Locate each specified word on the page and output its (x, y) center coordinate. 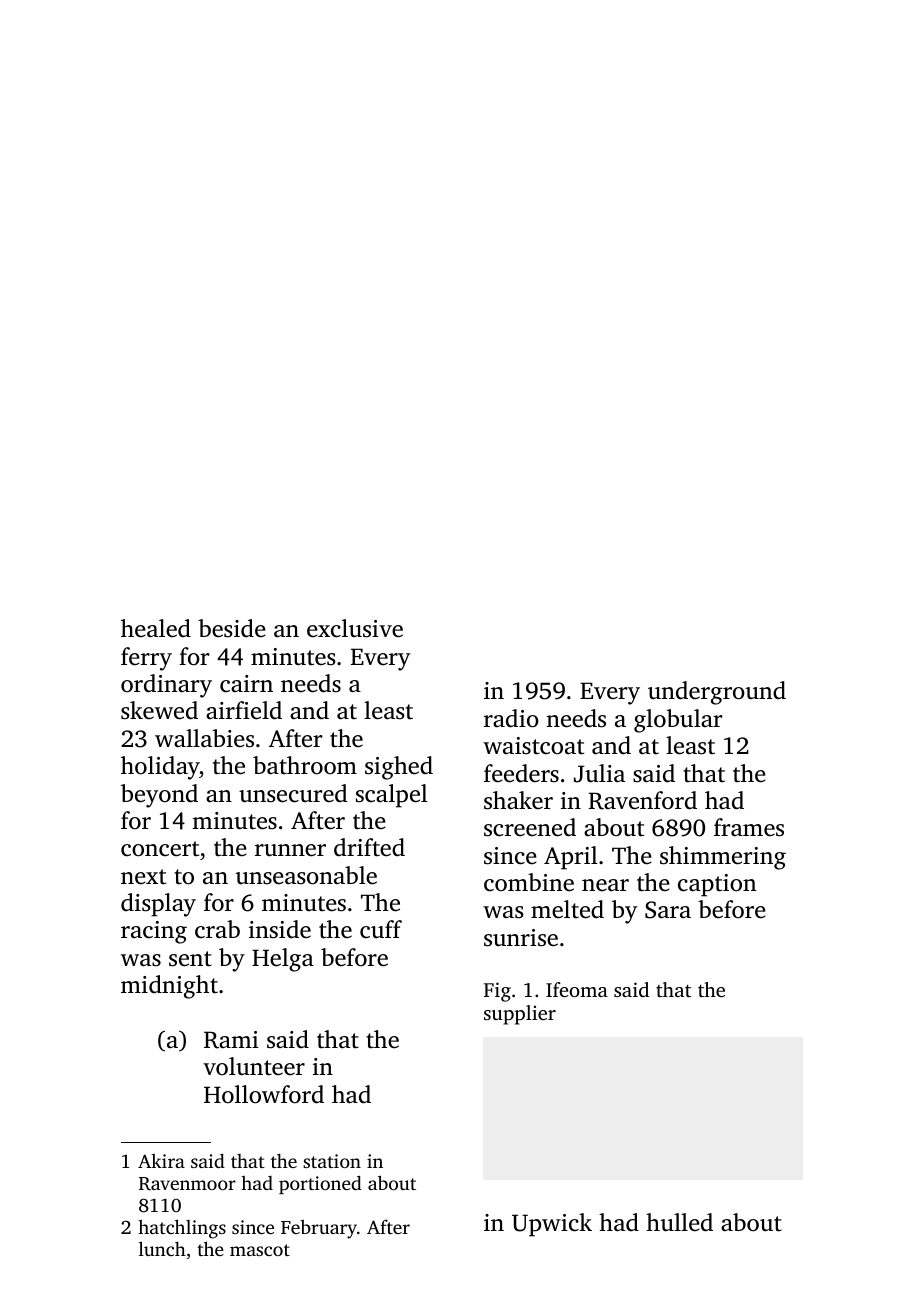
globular (678, 721)
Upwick (552, 1225)
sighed (399, 768)
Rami (231, 1040)
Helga (283, 960)
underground (717, 693)
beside (232, 628)
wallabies (204, 738)
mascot (260, 1250)
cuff (381, 929)
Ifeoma (577, 989)
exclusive (355, 628)
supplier (520, 1015)
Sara (668, 910)
